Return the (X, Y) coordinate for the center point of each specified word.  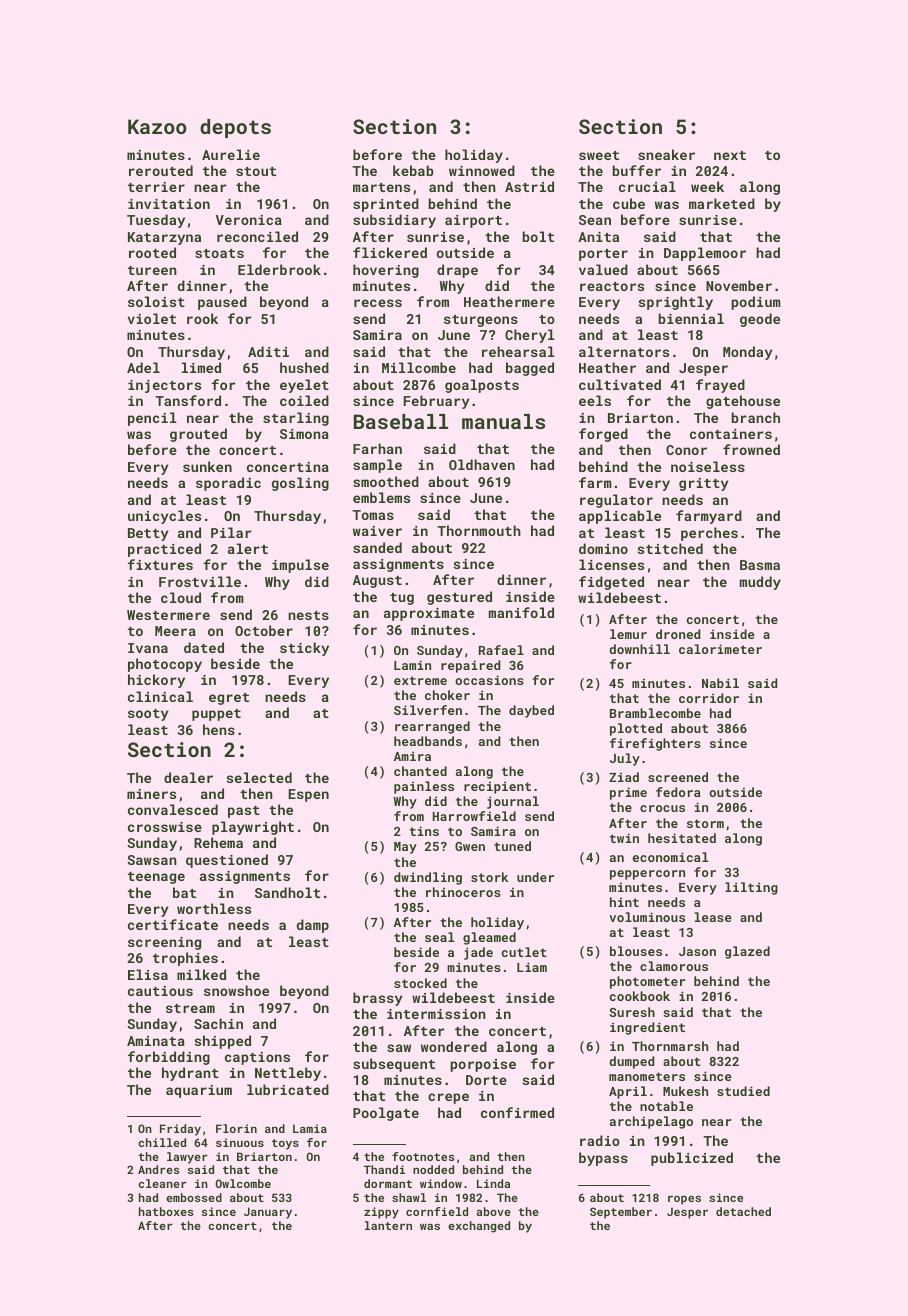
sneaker (666, 154)
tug (402, 599)
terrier (156, 187)
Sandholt (287, 892)
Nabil (720, 683)
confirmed (517, 1112)
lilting (751, 888)
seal (439, 937)
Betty (148, 534)
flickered (390, 252)
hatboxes (166, 1211)
